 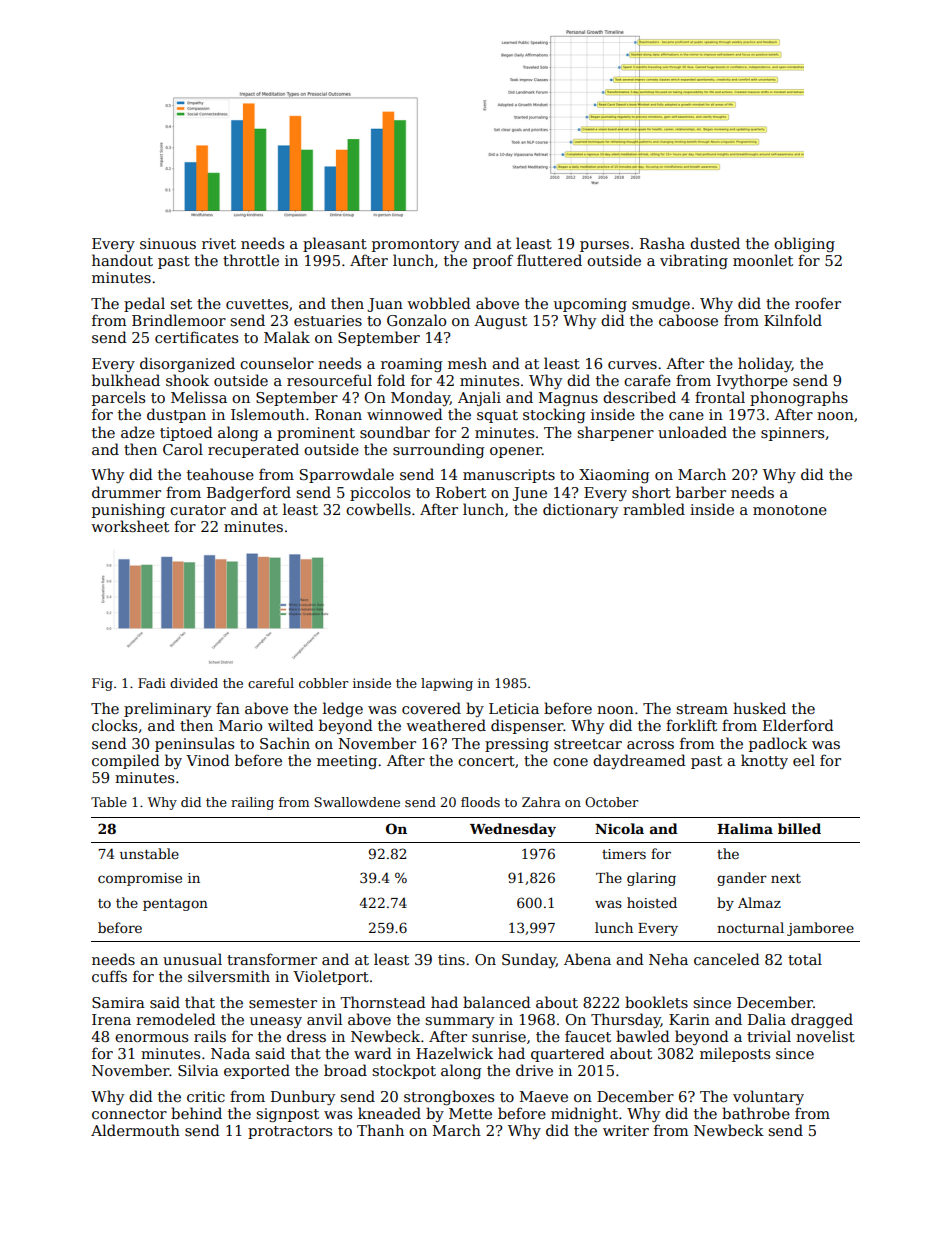 I want to click on clocks, so click(x=114, y=725).
